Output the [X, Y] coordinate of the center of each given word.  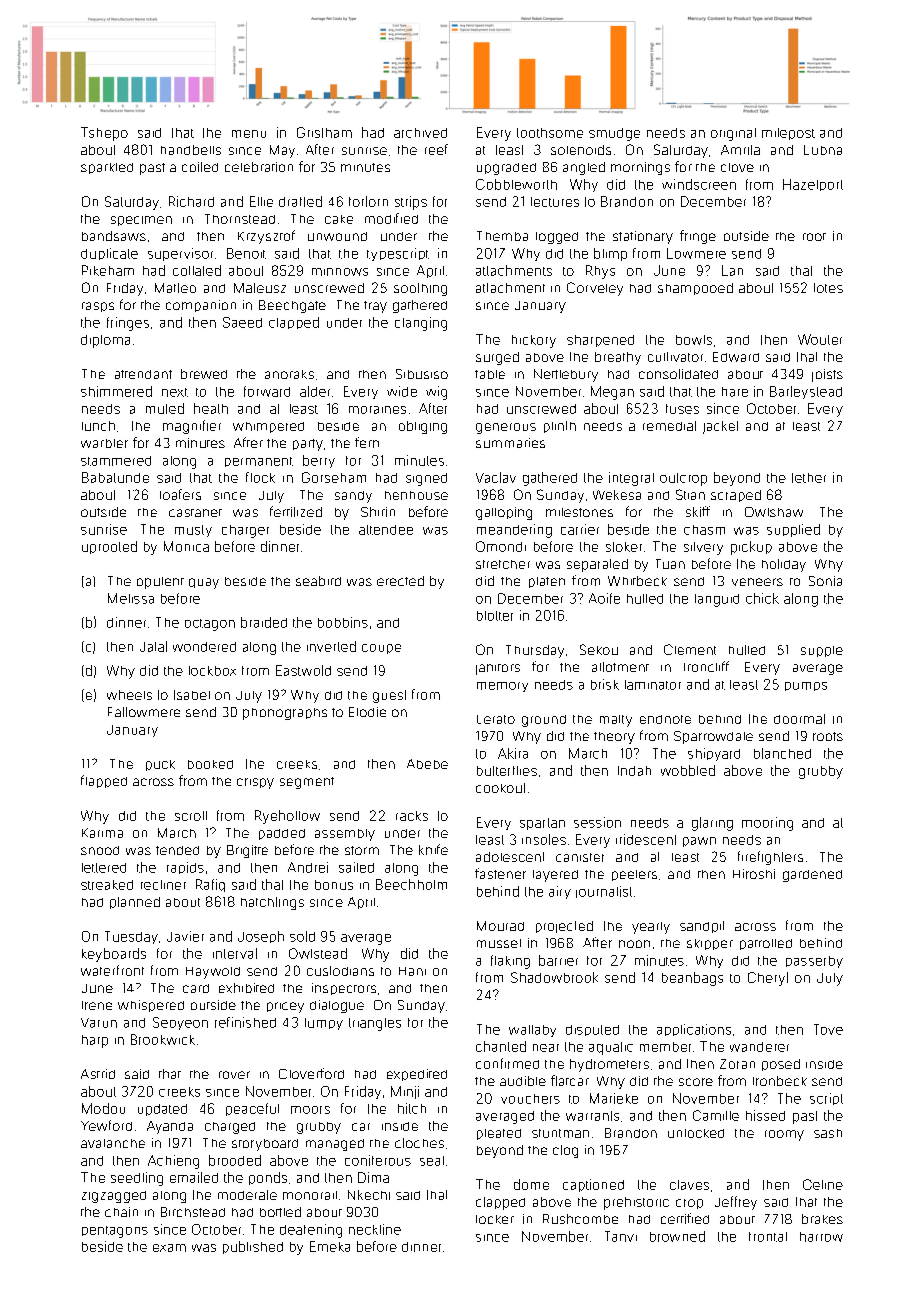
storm [362, 850]
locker [495, 1219]
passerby [814, 962]
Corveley [595, 289]
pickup [751, 548]
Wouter [820, 339]
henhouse [416, 495]
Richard [191, 201]
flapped [104, 781]
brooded [235, 1160]
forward [267, 391]
